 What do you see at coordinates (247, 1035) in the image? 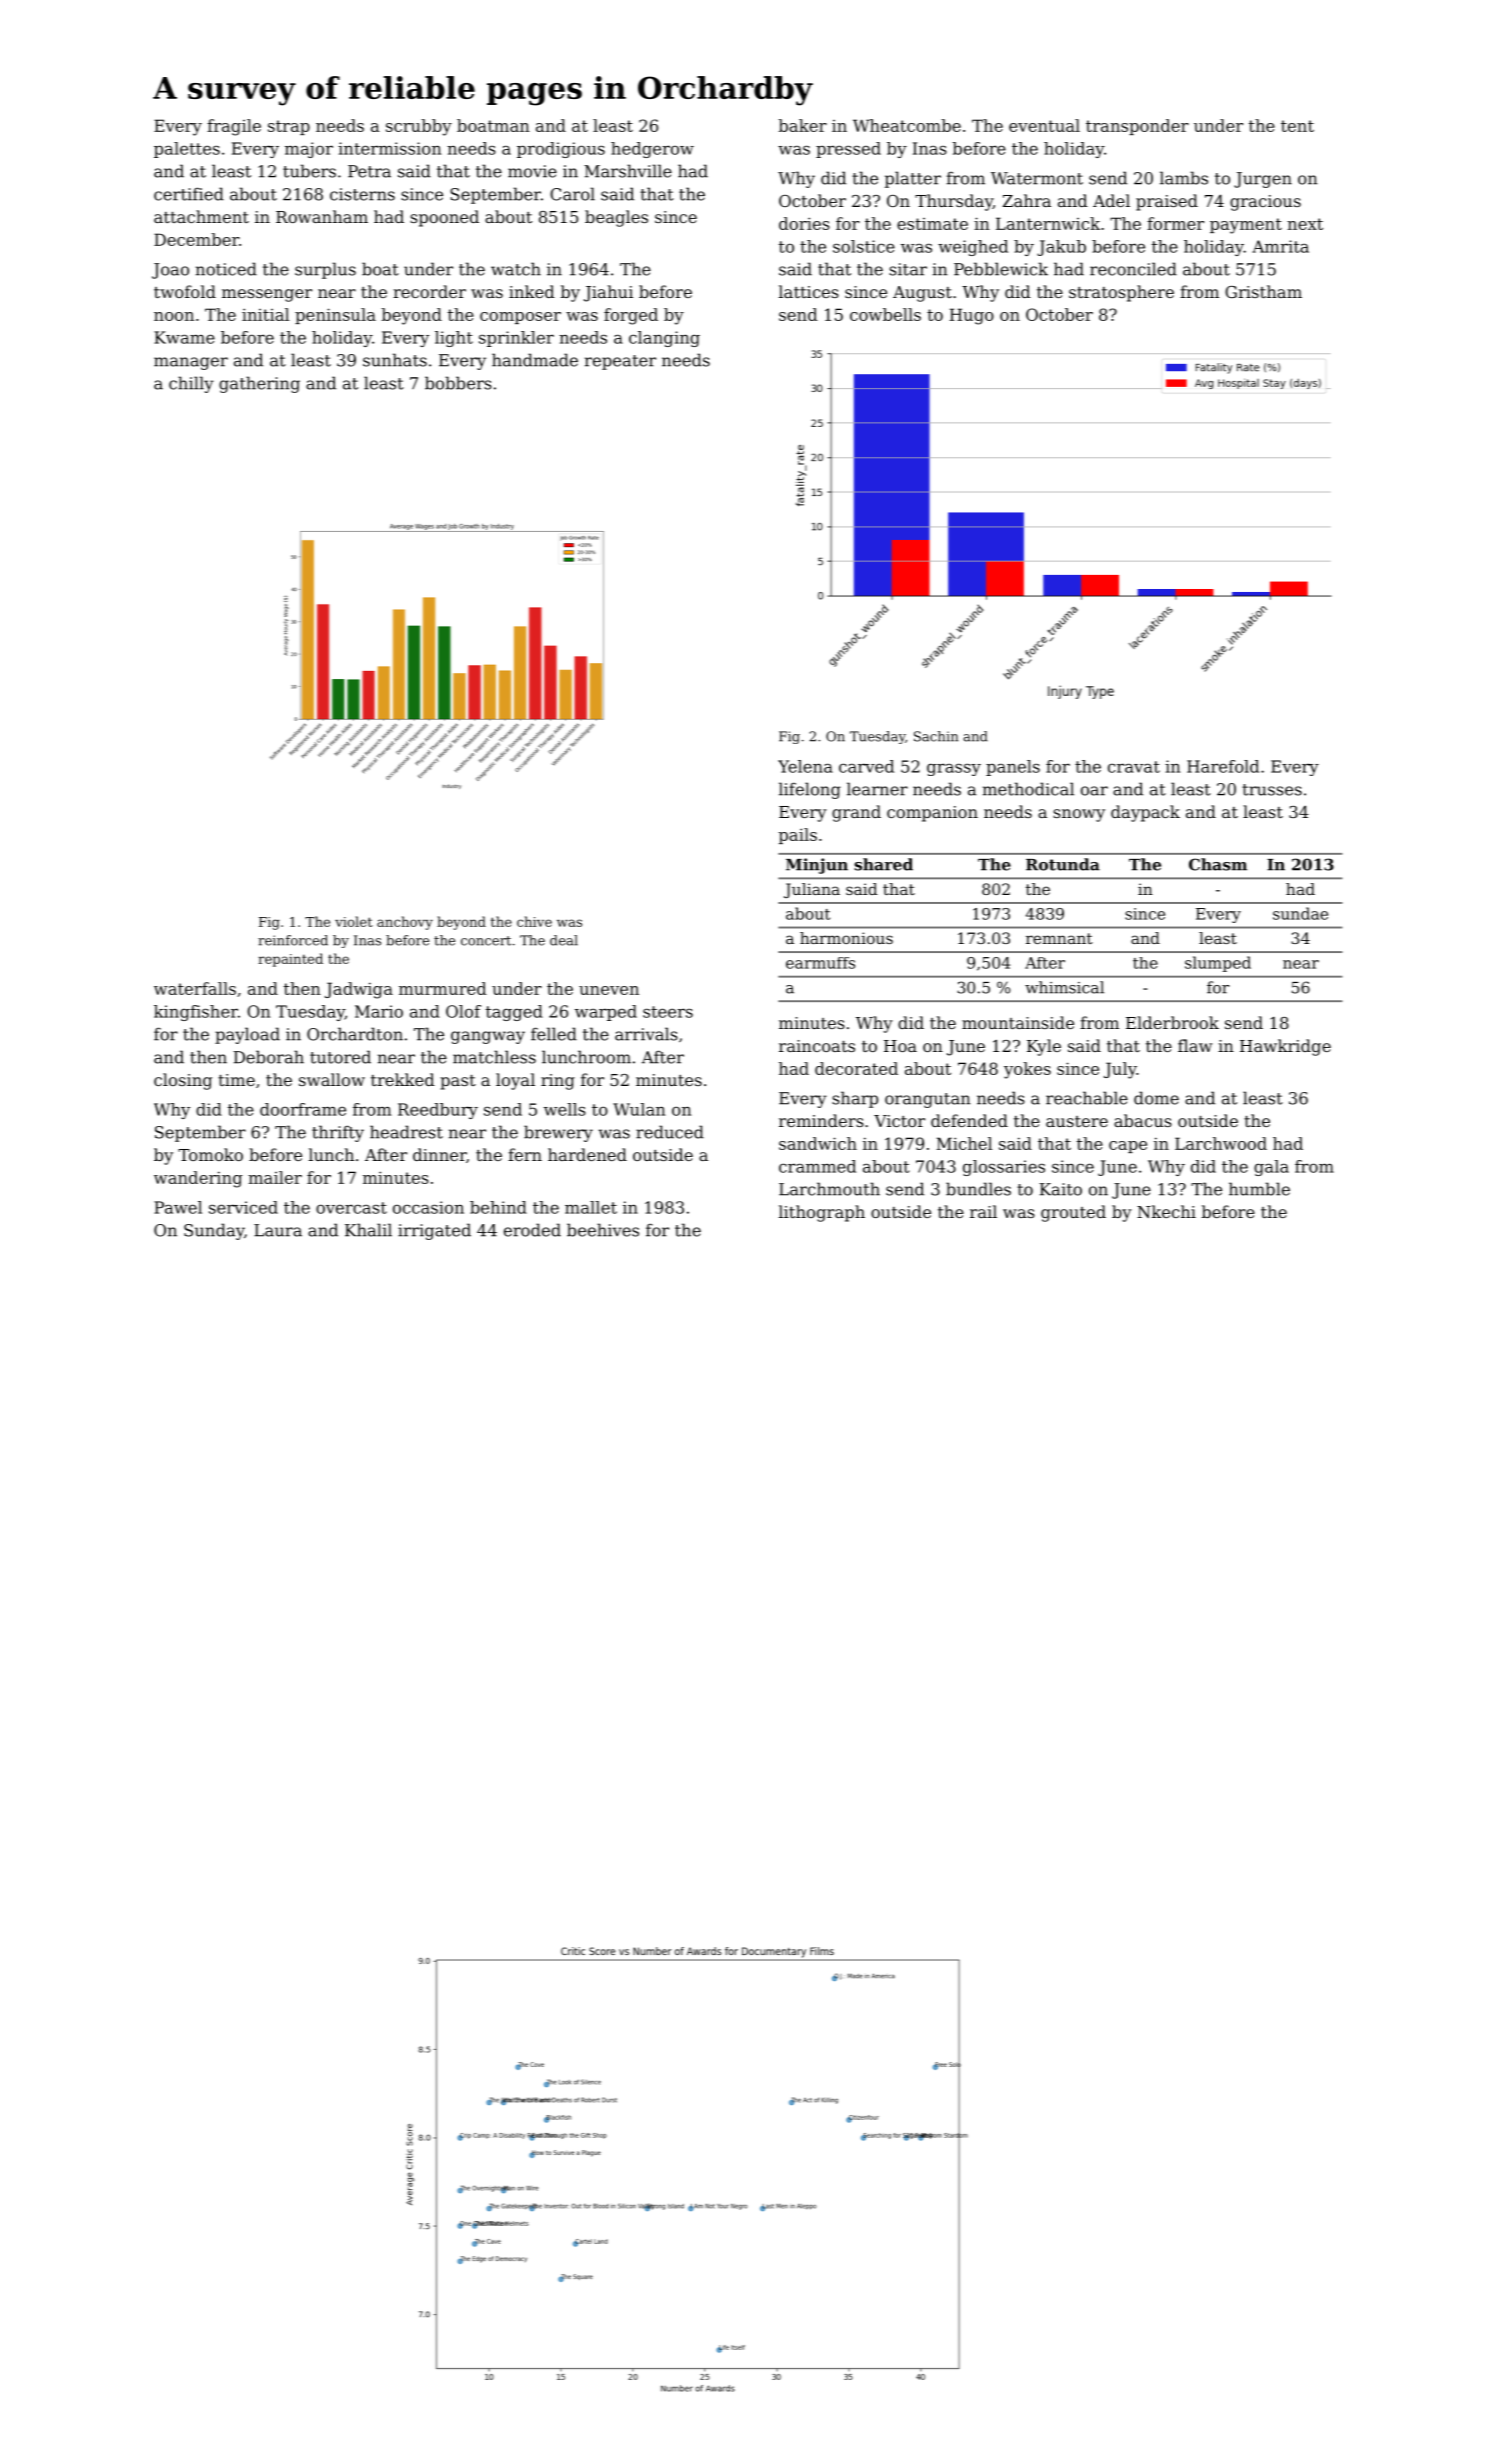
I see `payload` at bounding box center [247, 1035].
